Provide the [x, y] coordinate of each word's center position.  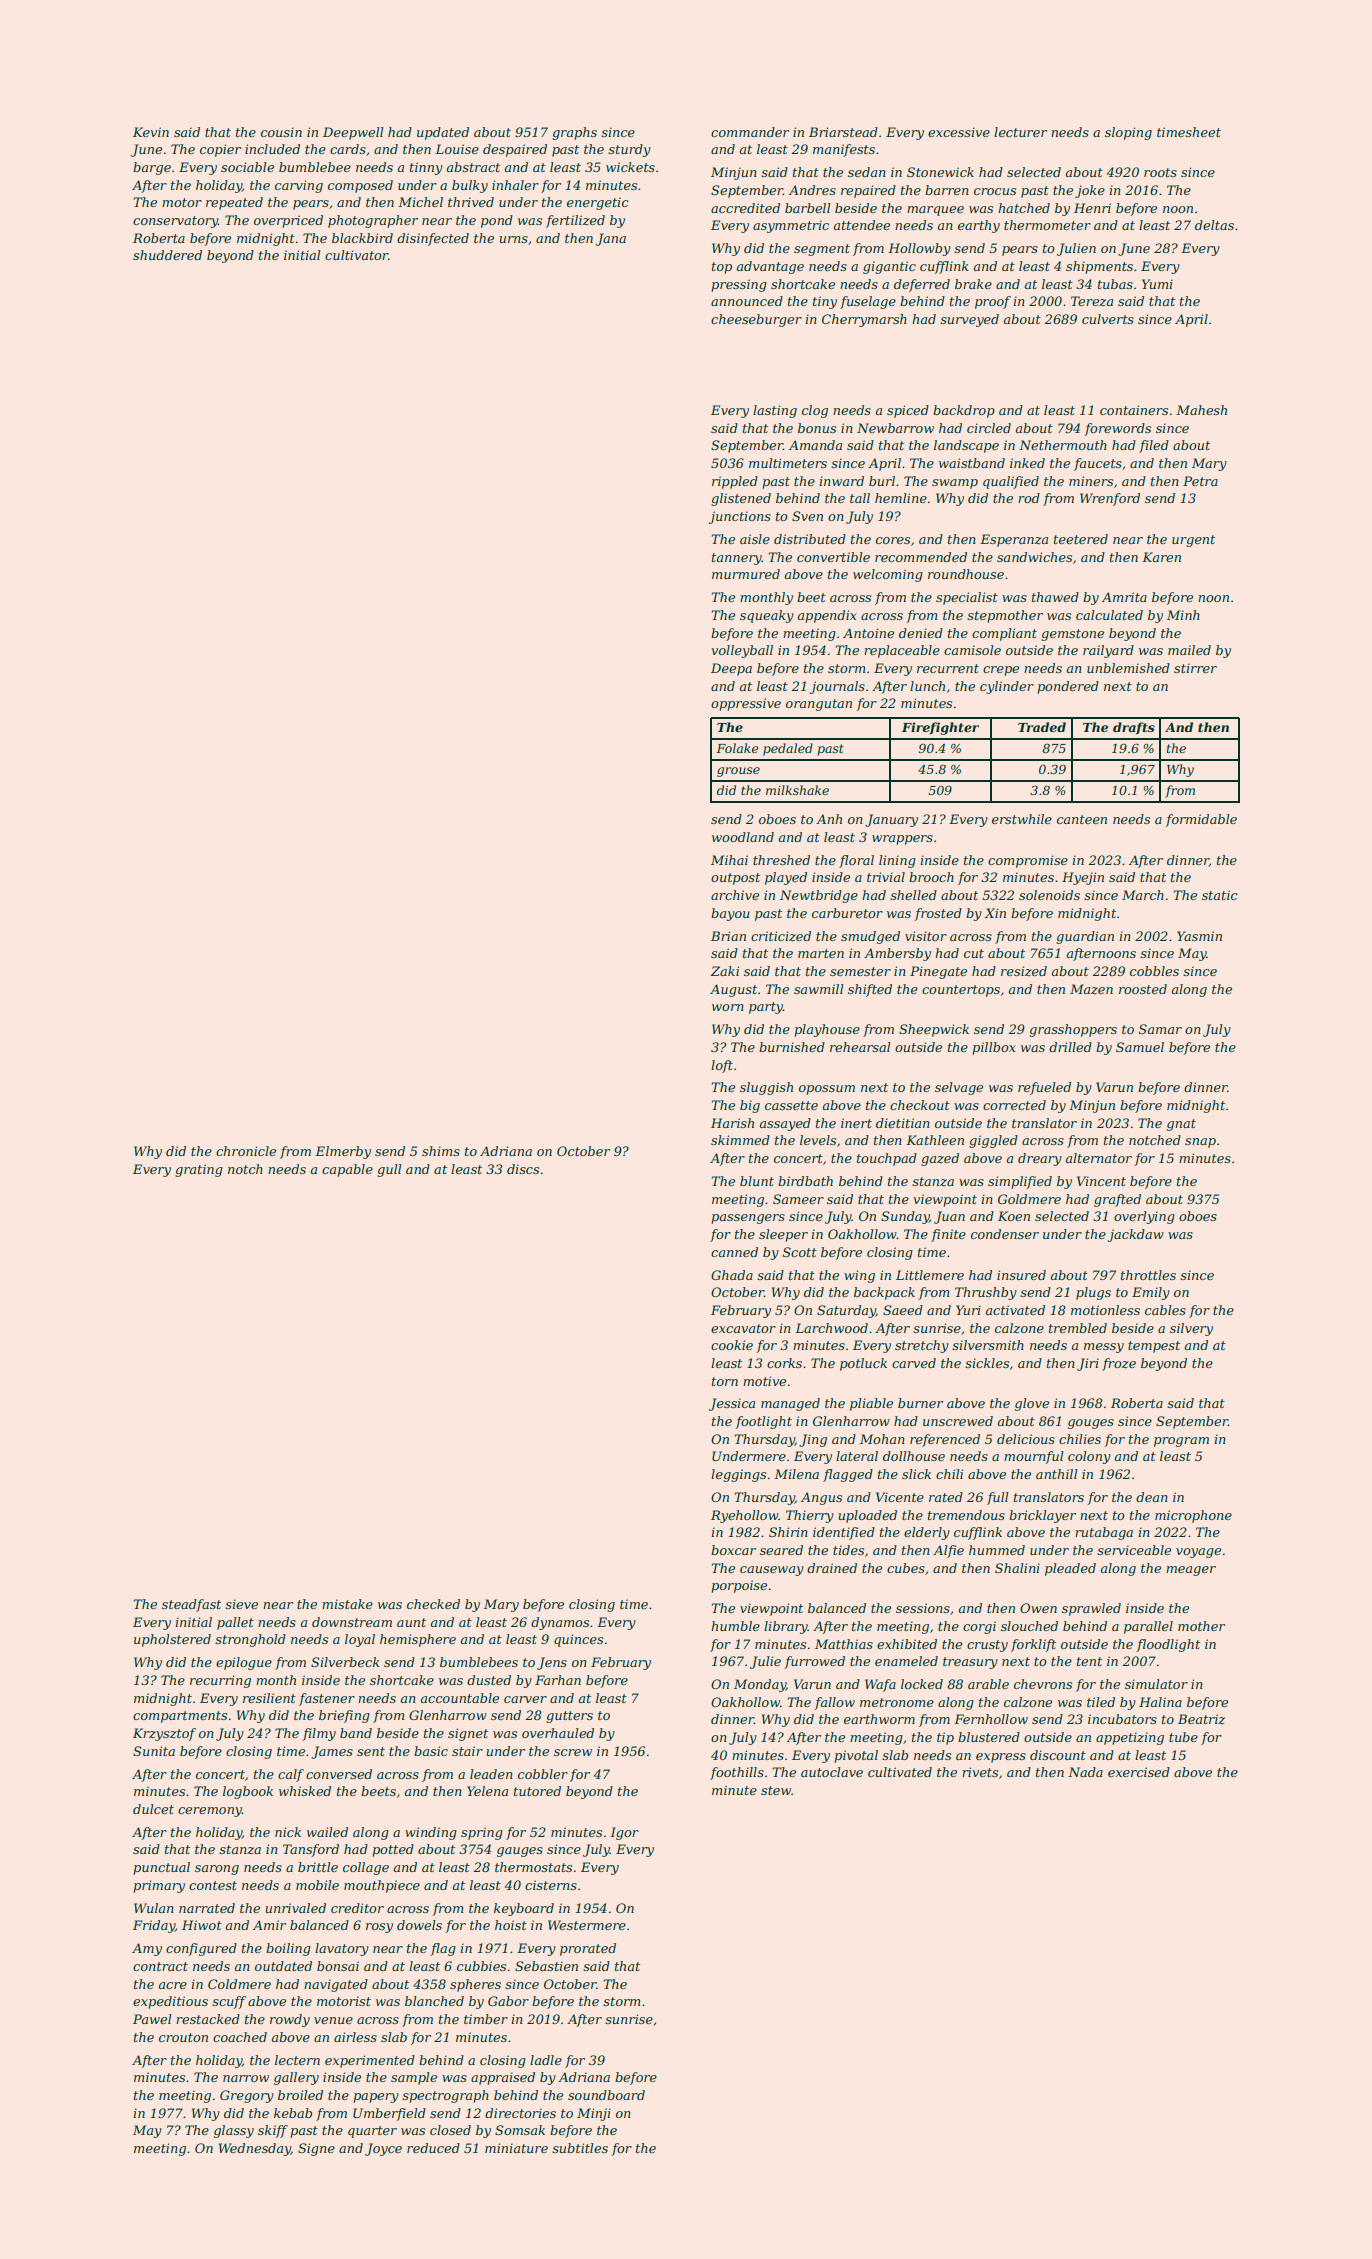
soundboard [606, 2095]
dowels [419, 1925]
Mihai [729, 860]
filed [1154, 446]
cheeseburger [756, 320]
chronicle [246, 1151]
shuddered [167, 255]
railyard [1108, 651]
